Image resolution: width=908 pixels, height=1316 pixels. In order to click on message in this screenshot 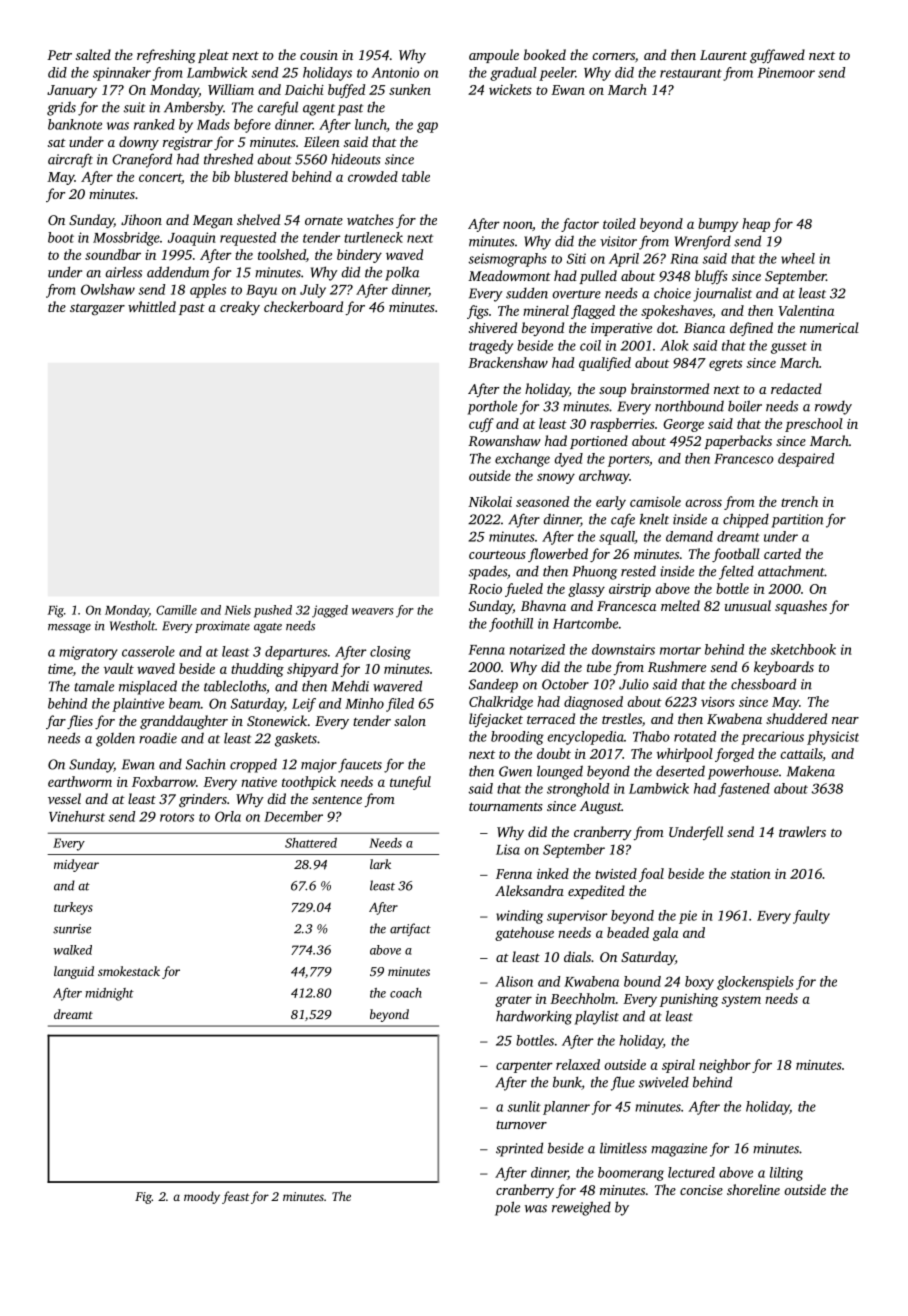, I will do `click(69, 628)`.
